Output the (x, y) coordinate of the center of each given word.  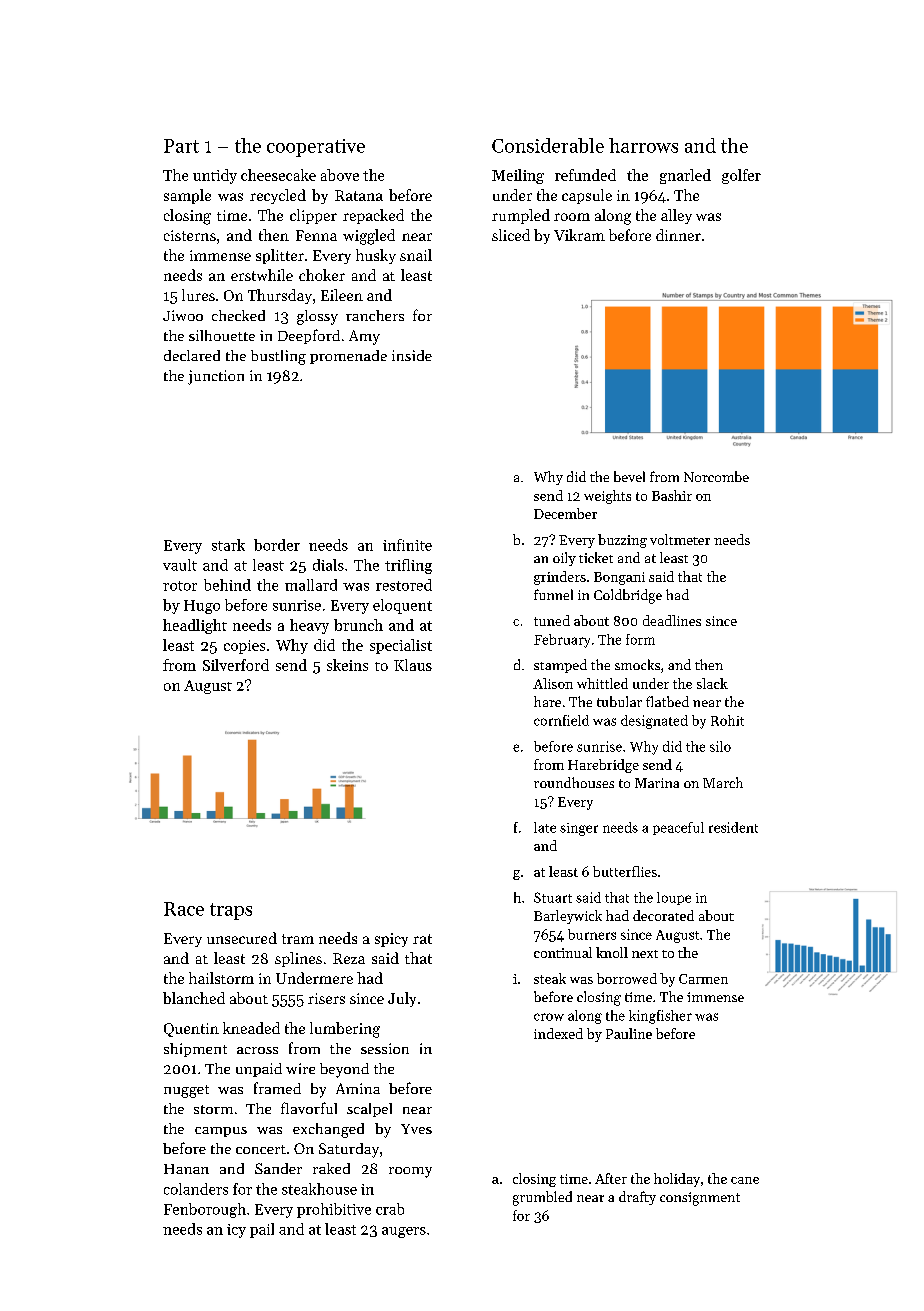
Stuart (553, 897)
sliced (511, 235)
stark (228, 545)
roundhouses (574, 782)
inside (412, 355)
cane (745, 1180)
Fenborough (205, 1210)
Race (184, 909)
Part (181, 146)
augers (404, 1232)
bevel (629, 476)
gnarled (685, 176)
